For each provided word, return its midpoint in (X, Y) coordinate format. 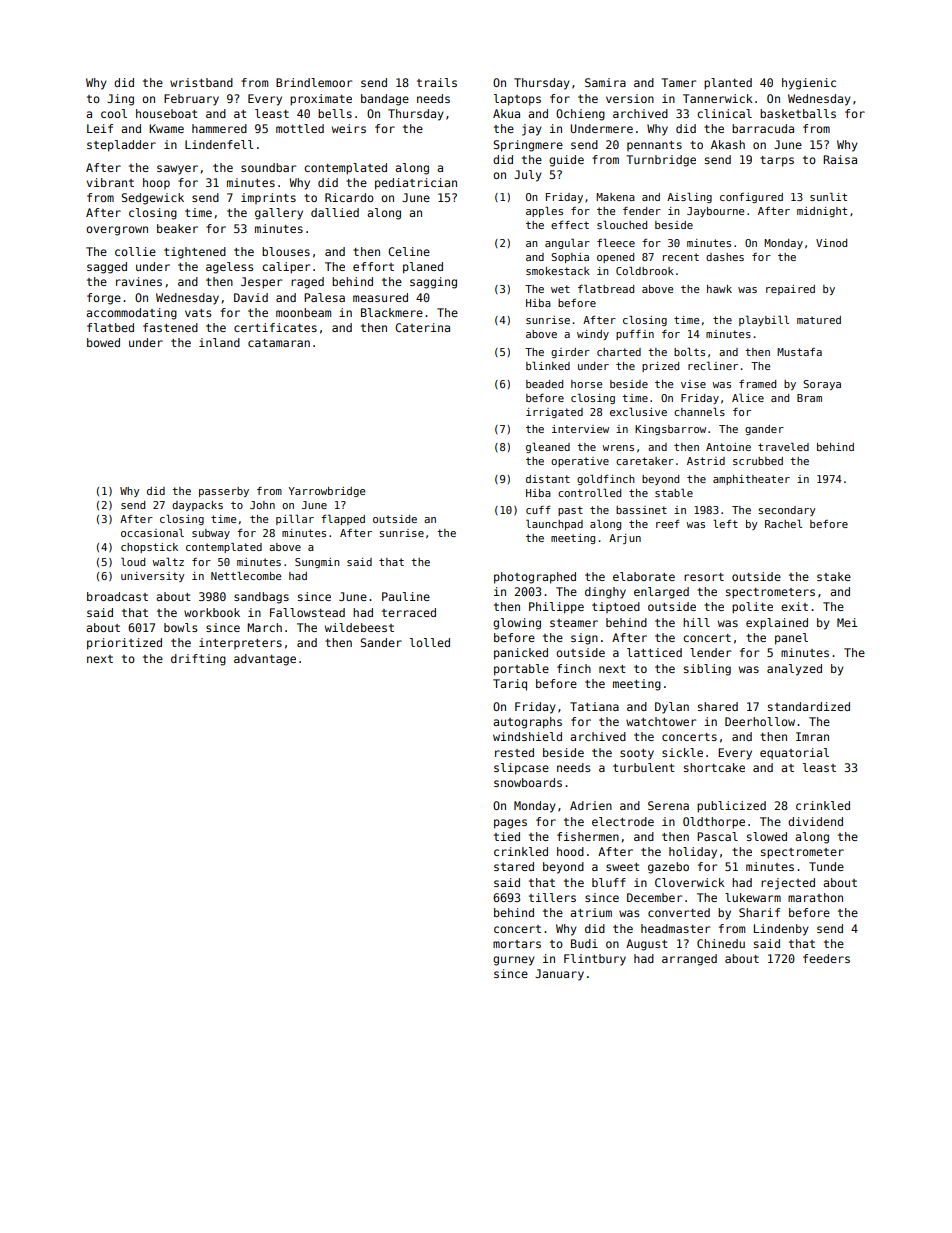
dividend (815, 821)
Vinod (831, 243)
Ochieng (580, 115)
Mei (847, 622)
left (725, 523)
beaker (177, 228)
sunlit (828, 197)
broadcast (117, 596)
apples (544, 211)
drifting (198, 660)
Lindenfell (219, 144)
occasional (152, 532)
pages (510, 824)
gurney (514, 961)
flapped (343, 520)
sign (584, 639)
